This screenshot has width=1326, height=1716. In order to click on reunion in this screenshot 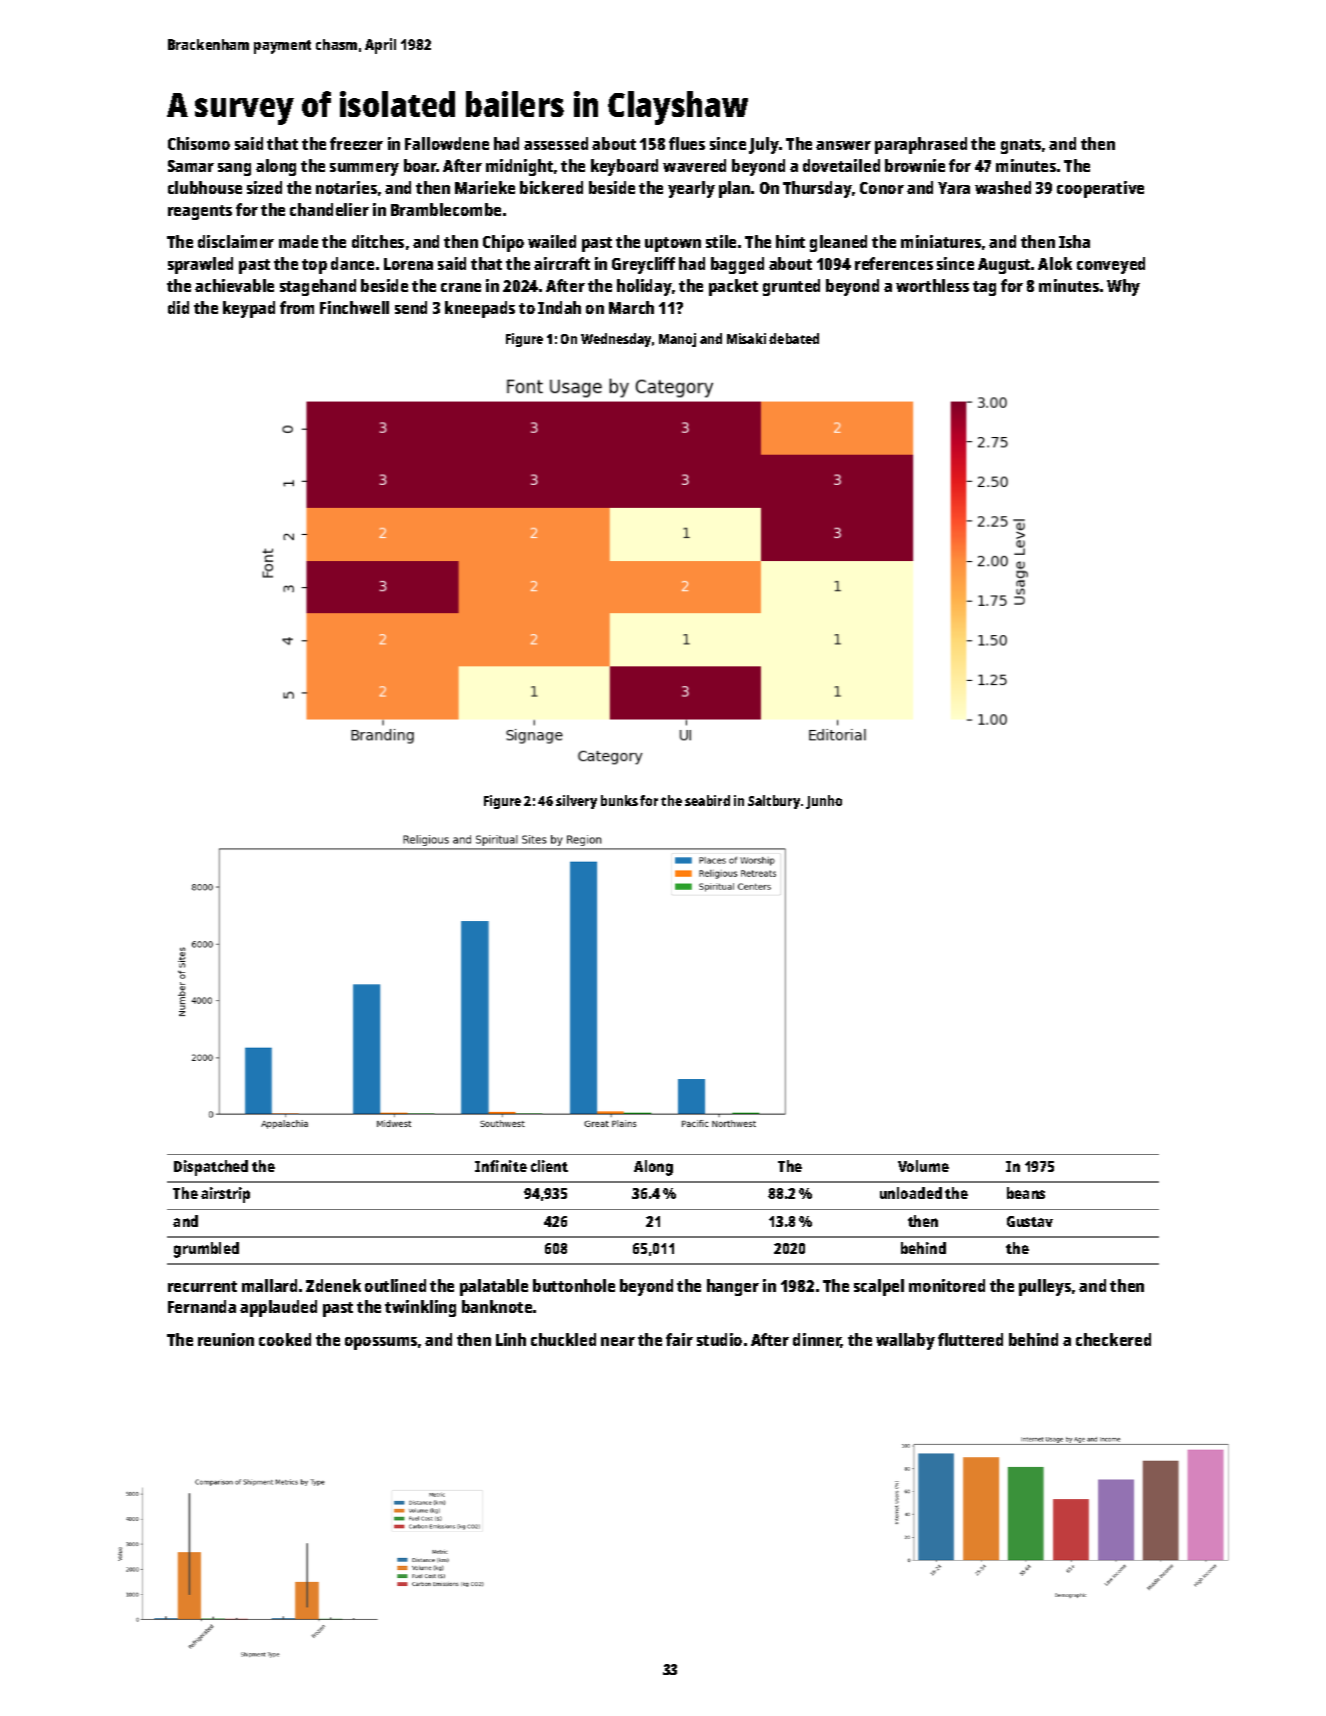, I will do `click(226, 1339)`.
